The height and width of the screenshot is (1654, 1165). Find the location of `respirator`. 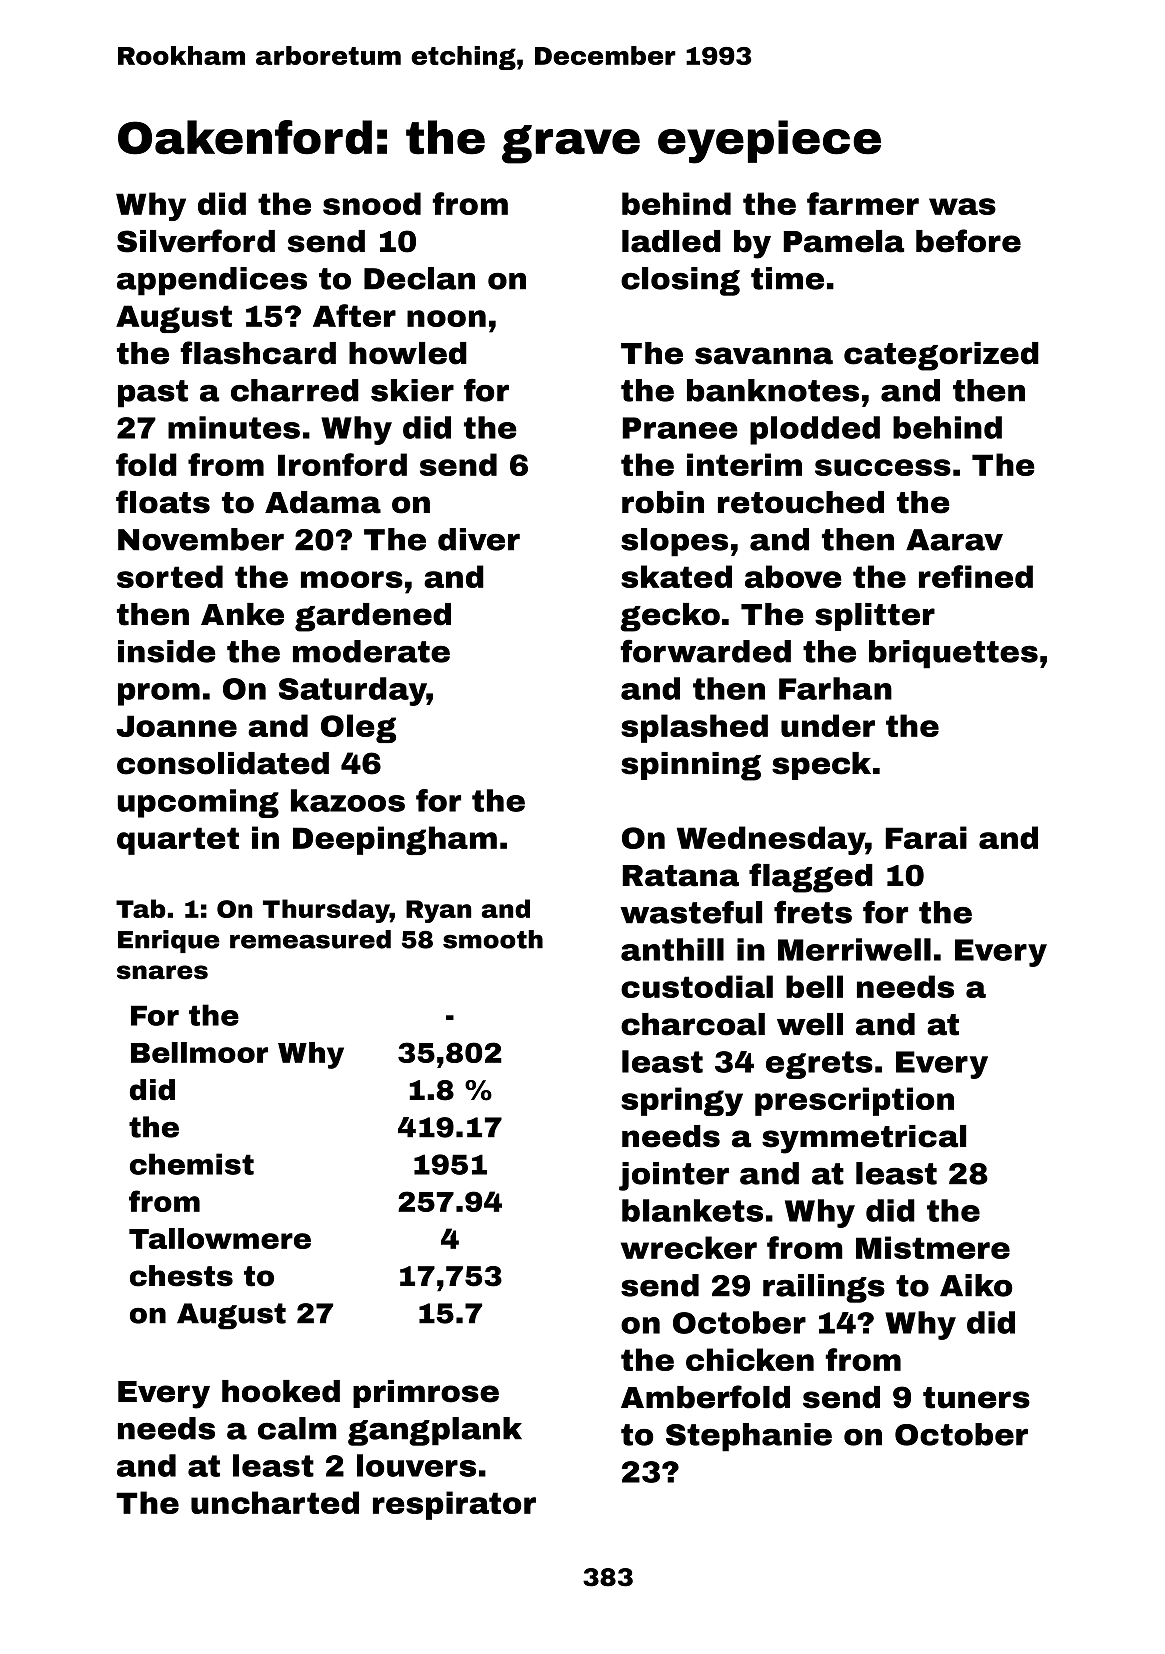

respirator is located at coordinates (454, 1505).
